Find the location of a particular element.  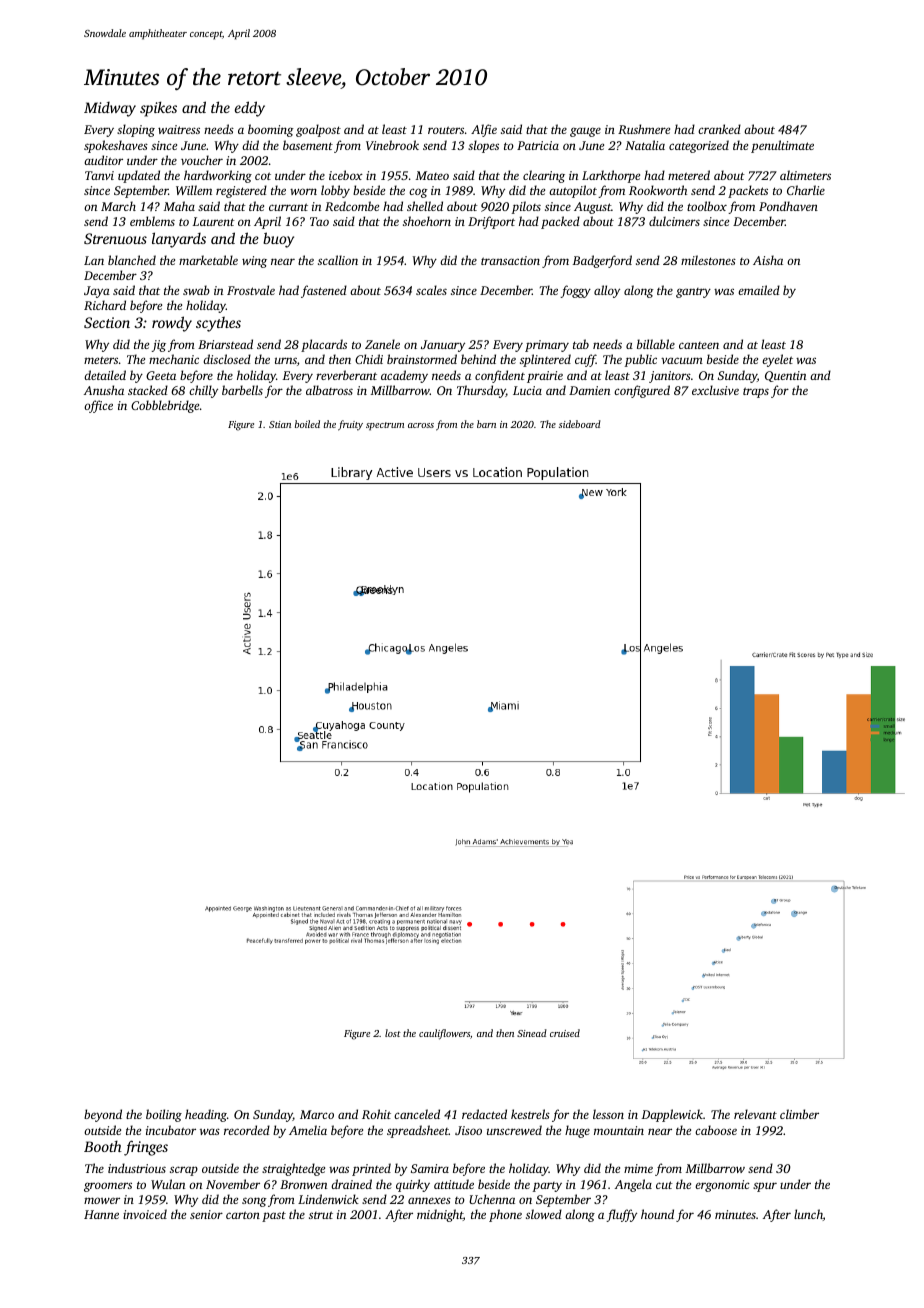

beyond is located at coordinates (103, 1115).
